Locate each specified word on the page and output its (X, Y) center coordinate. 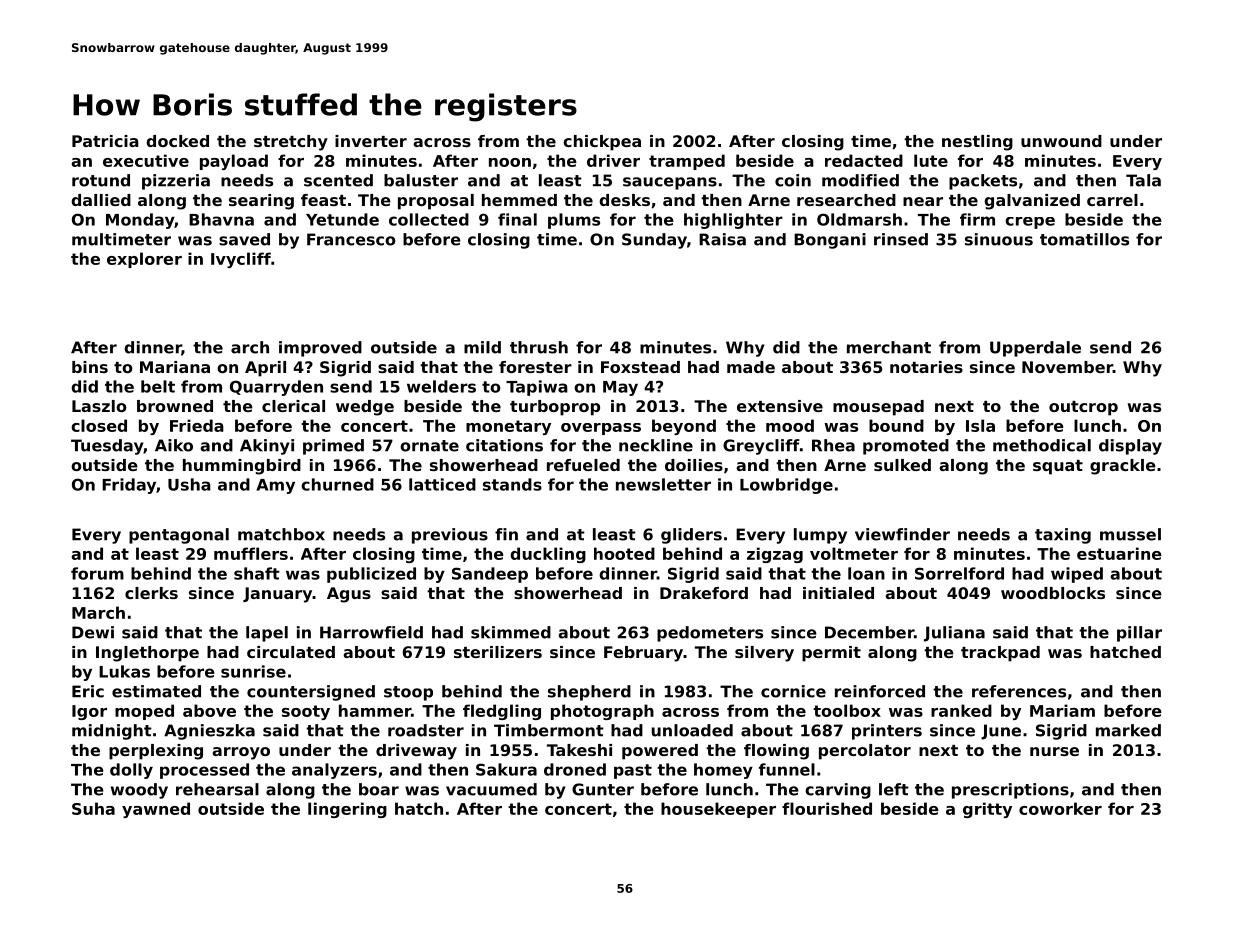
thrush (539, 347)
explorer (144, 260)
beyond (684, 427)
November (1067, 367)
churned (337, 484)
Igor (89, 712)
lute (931, 160)
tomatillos (1084, 239)
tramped (687, 162)
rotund (101, 180)
